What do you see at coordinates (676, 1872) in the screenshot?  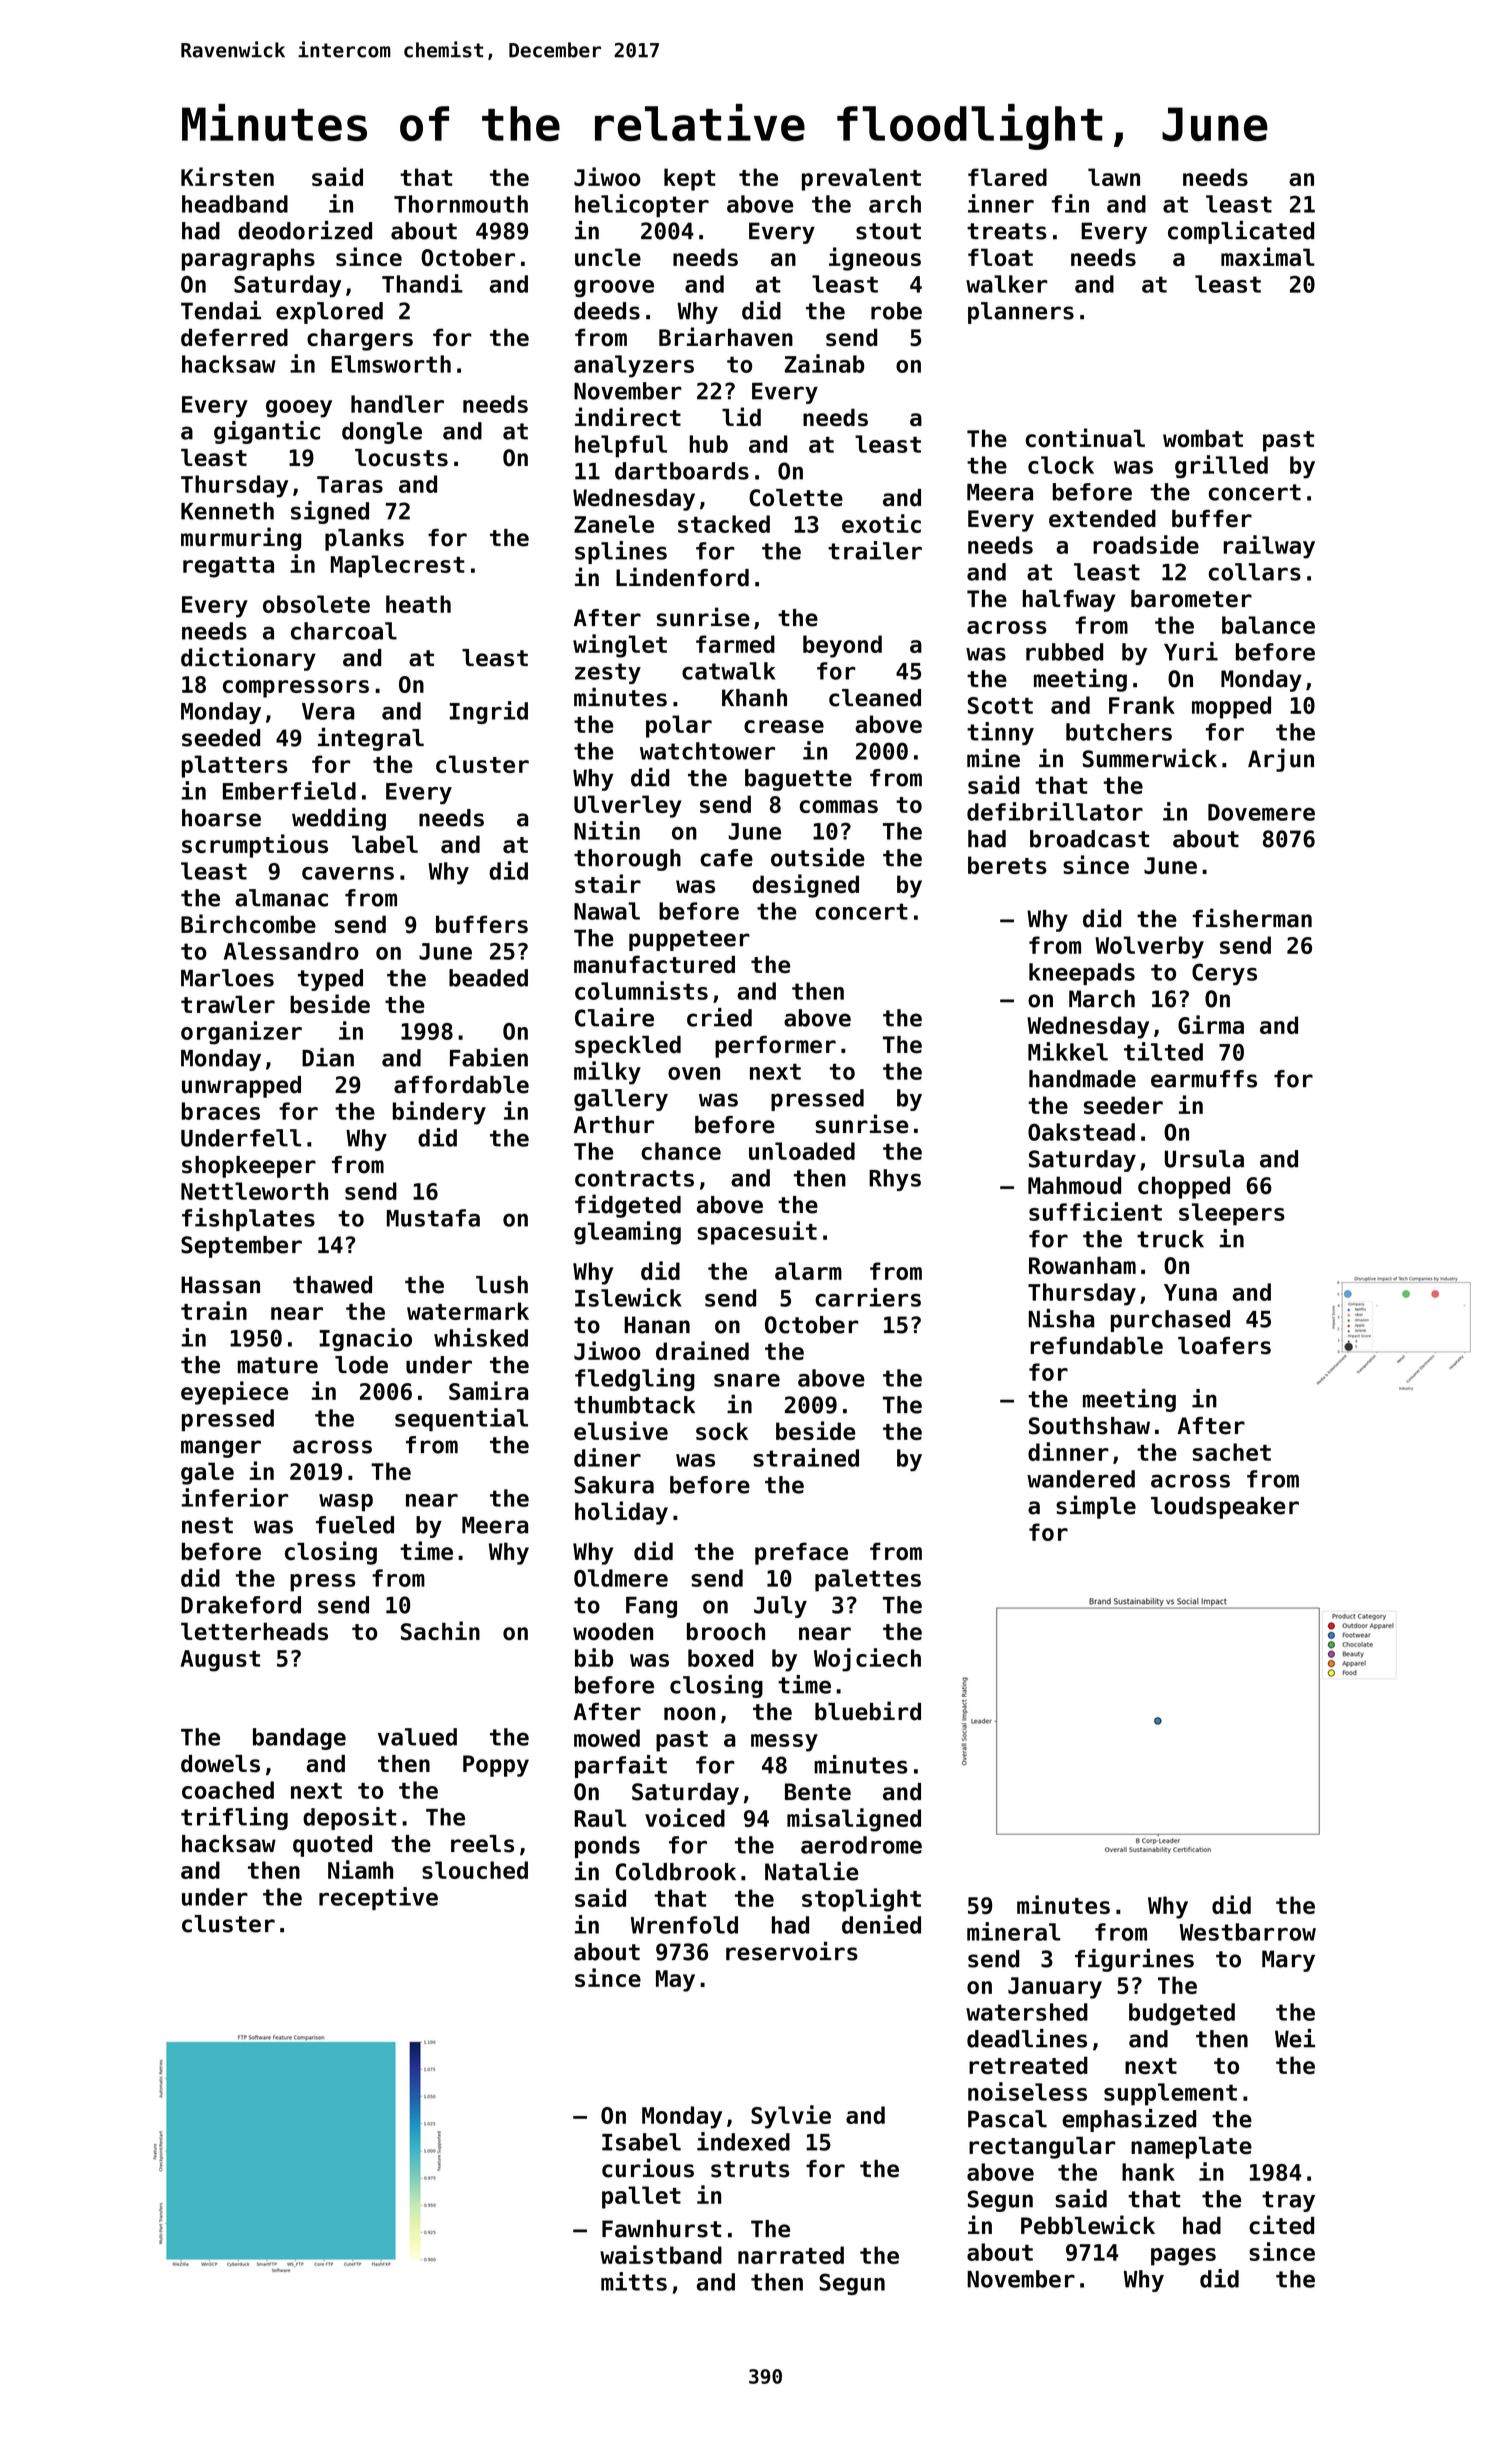 I see `Coldbrook` at bounding box center [676, 1872].
